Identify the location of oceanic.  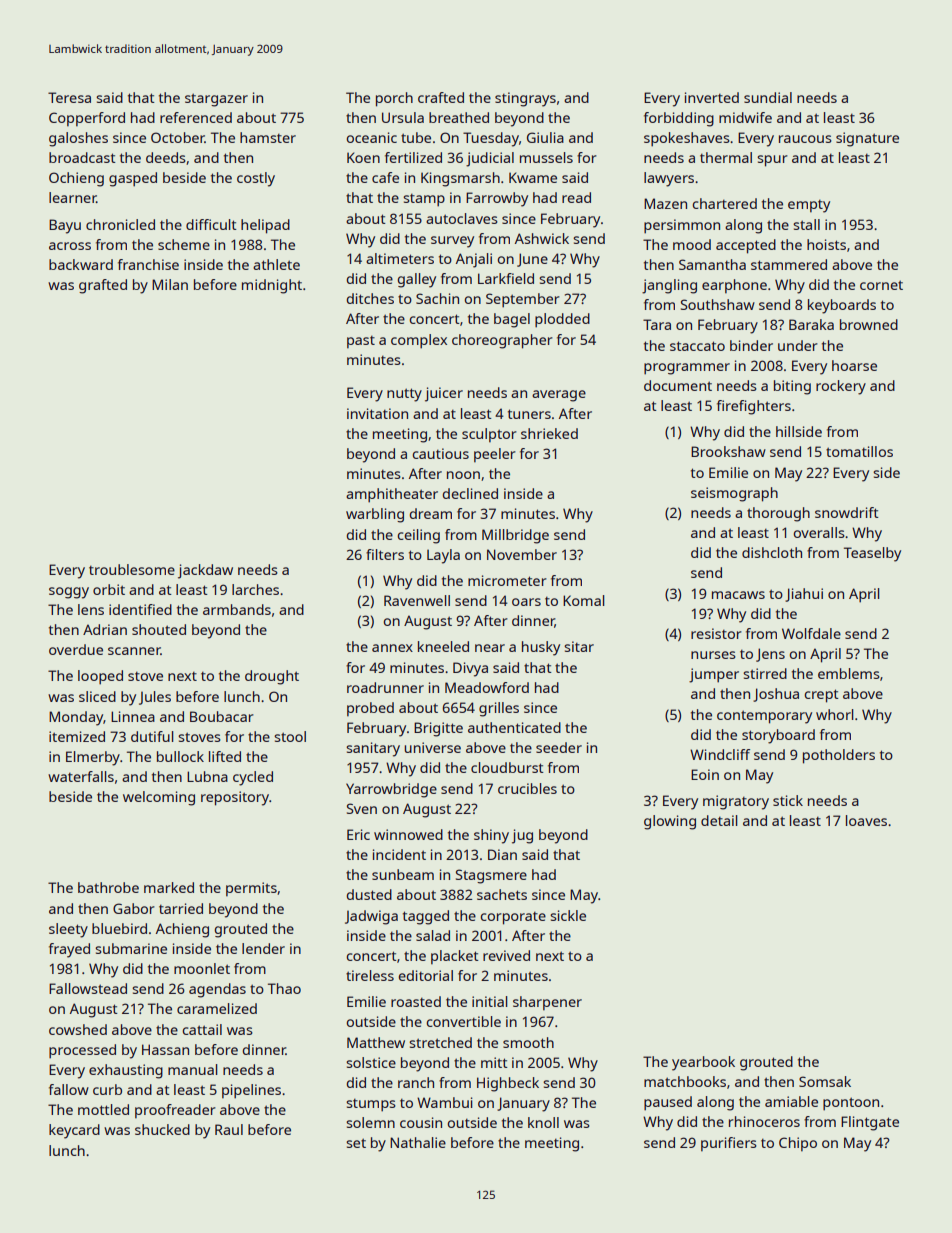
(371, 137).
